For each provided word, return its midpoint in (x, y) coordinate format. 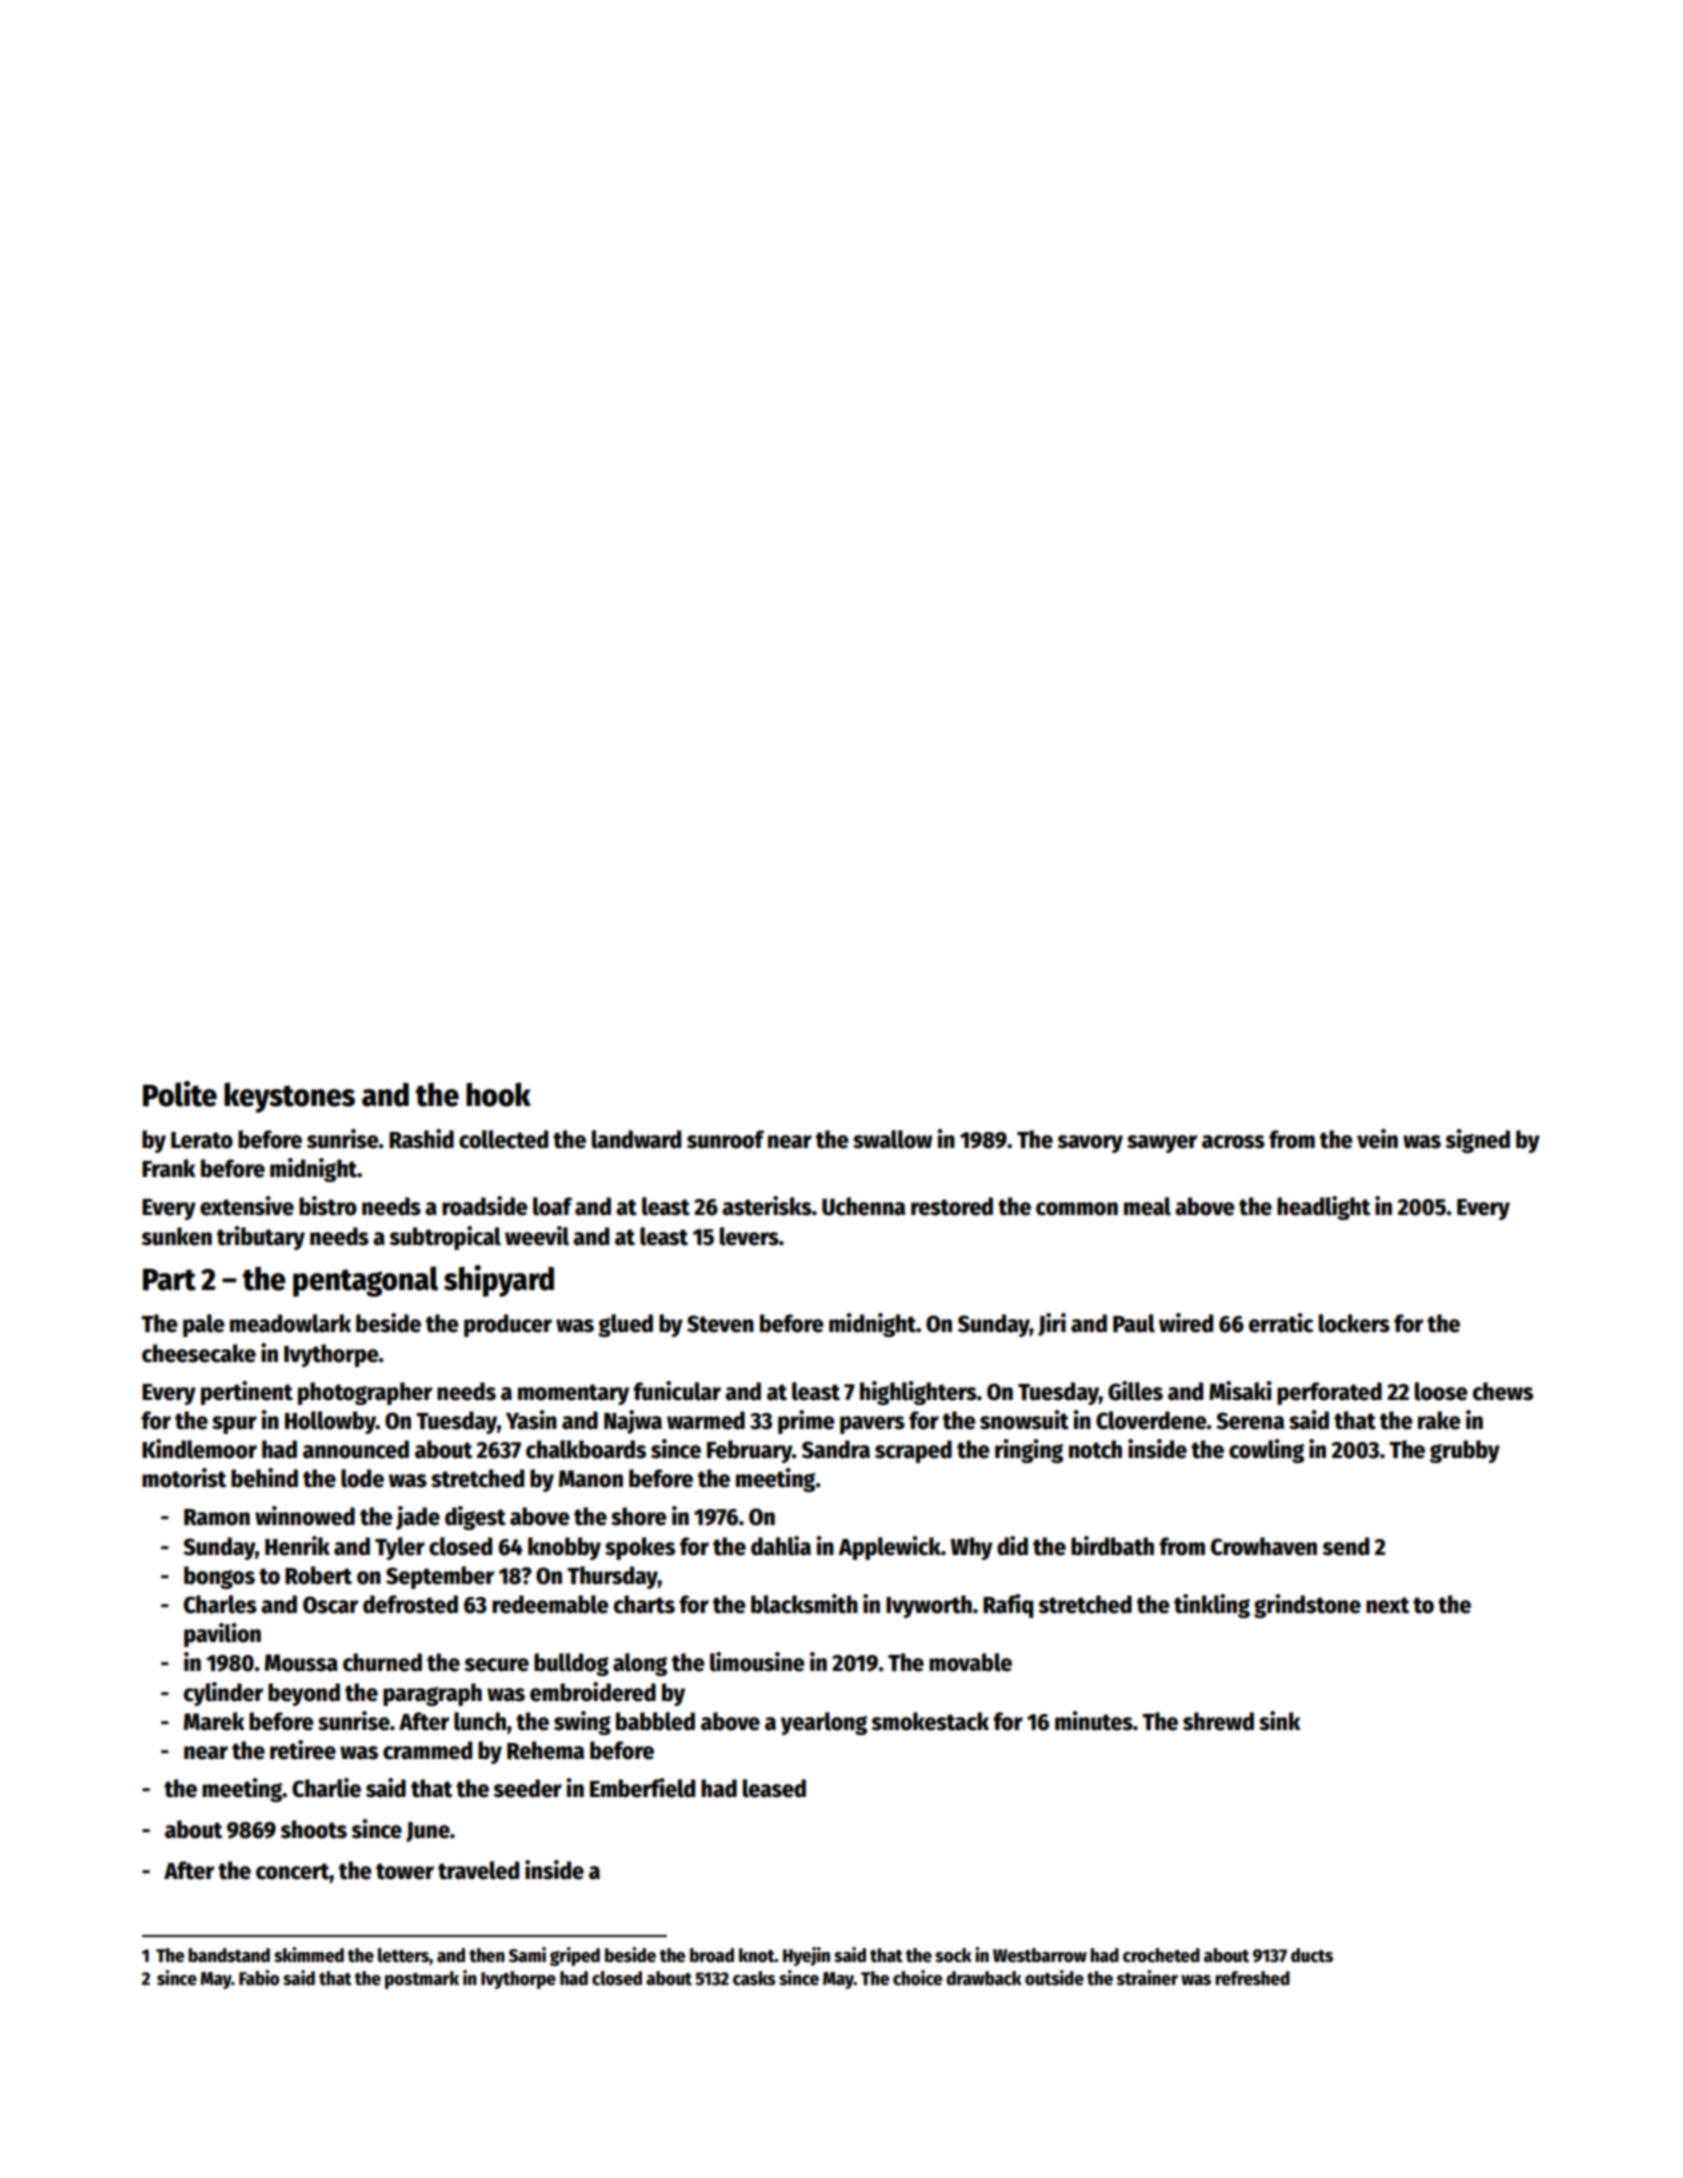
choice (917, 1978)
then (487, 1955)
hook (498, 1094)
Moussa (301, 1663)
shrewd (1218, 1721)
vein (1377, 1139)
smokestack (930, 1721)
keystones (289, 1097)
